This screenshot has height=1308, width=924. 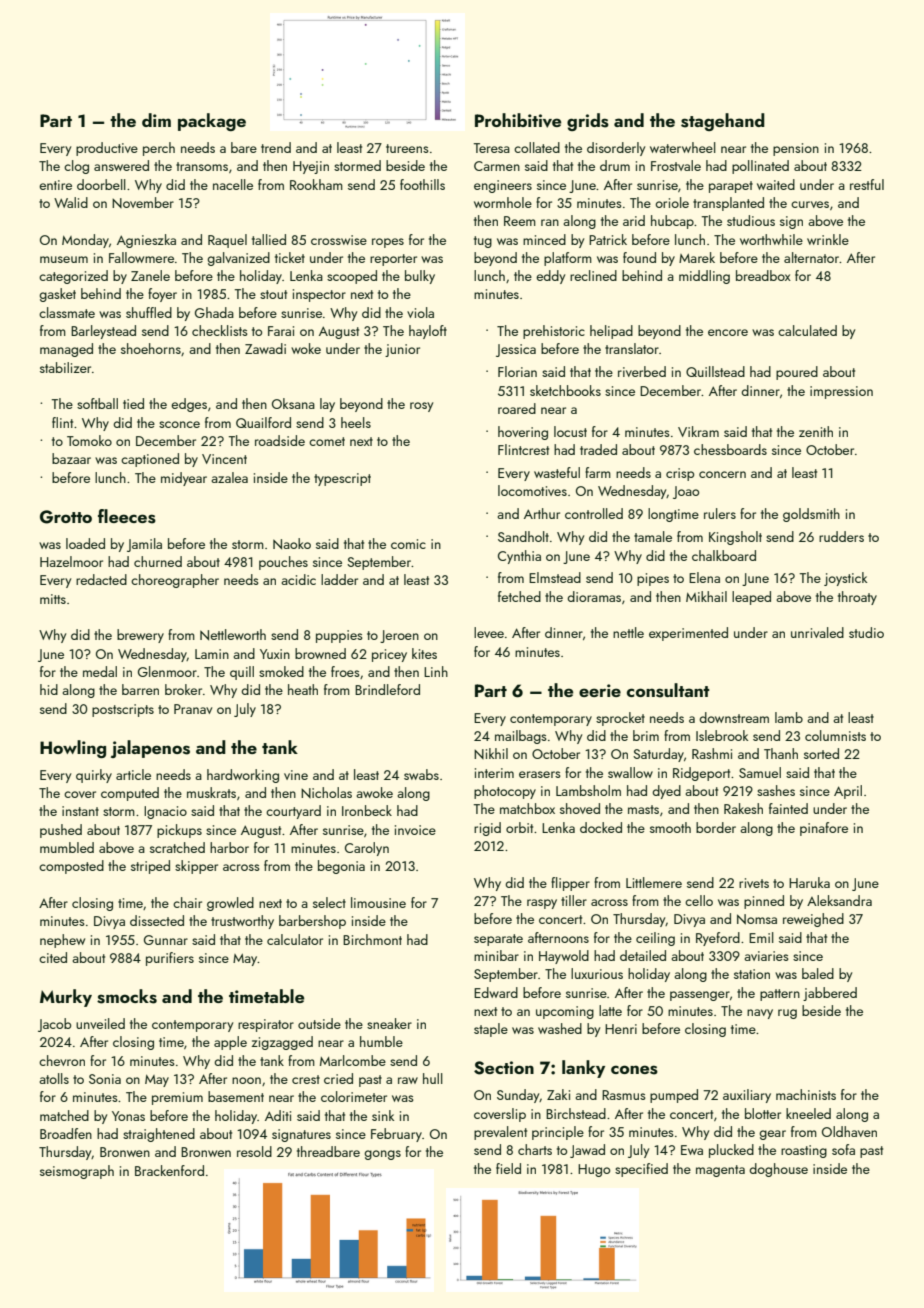 I want to click on bazaar, so click(x=71, y=458).
